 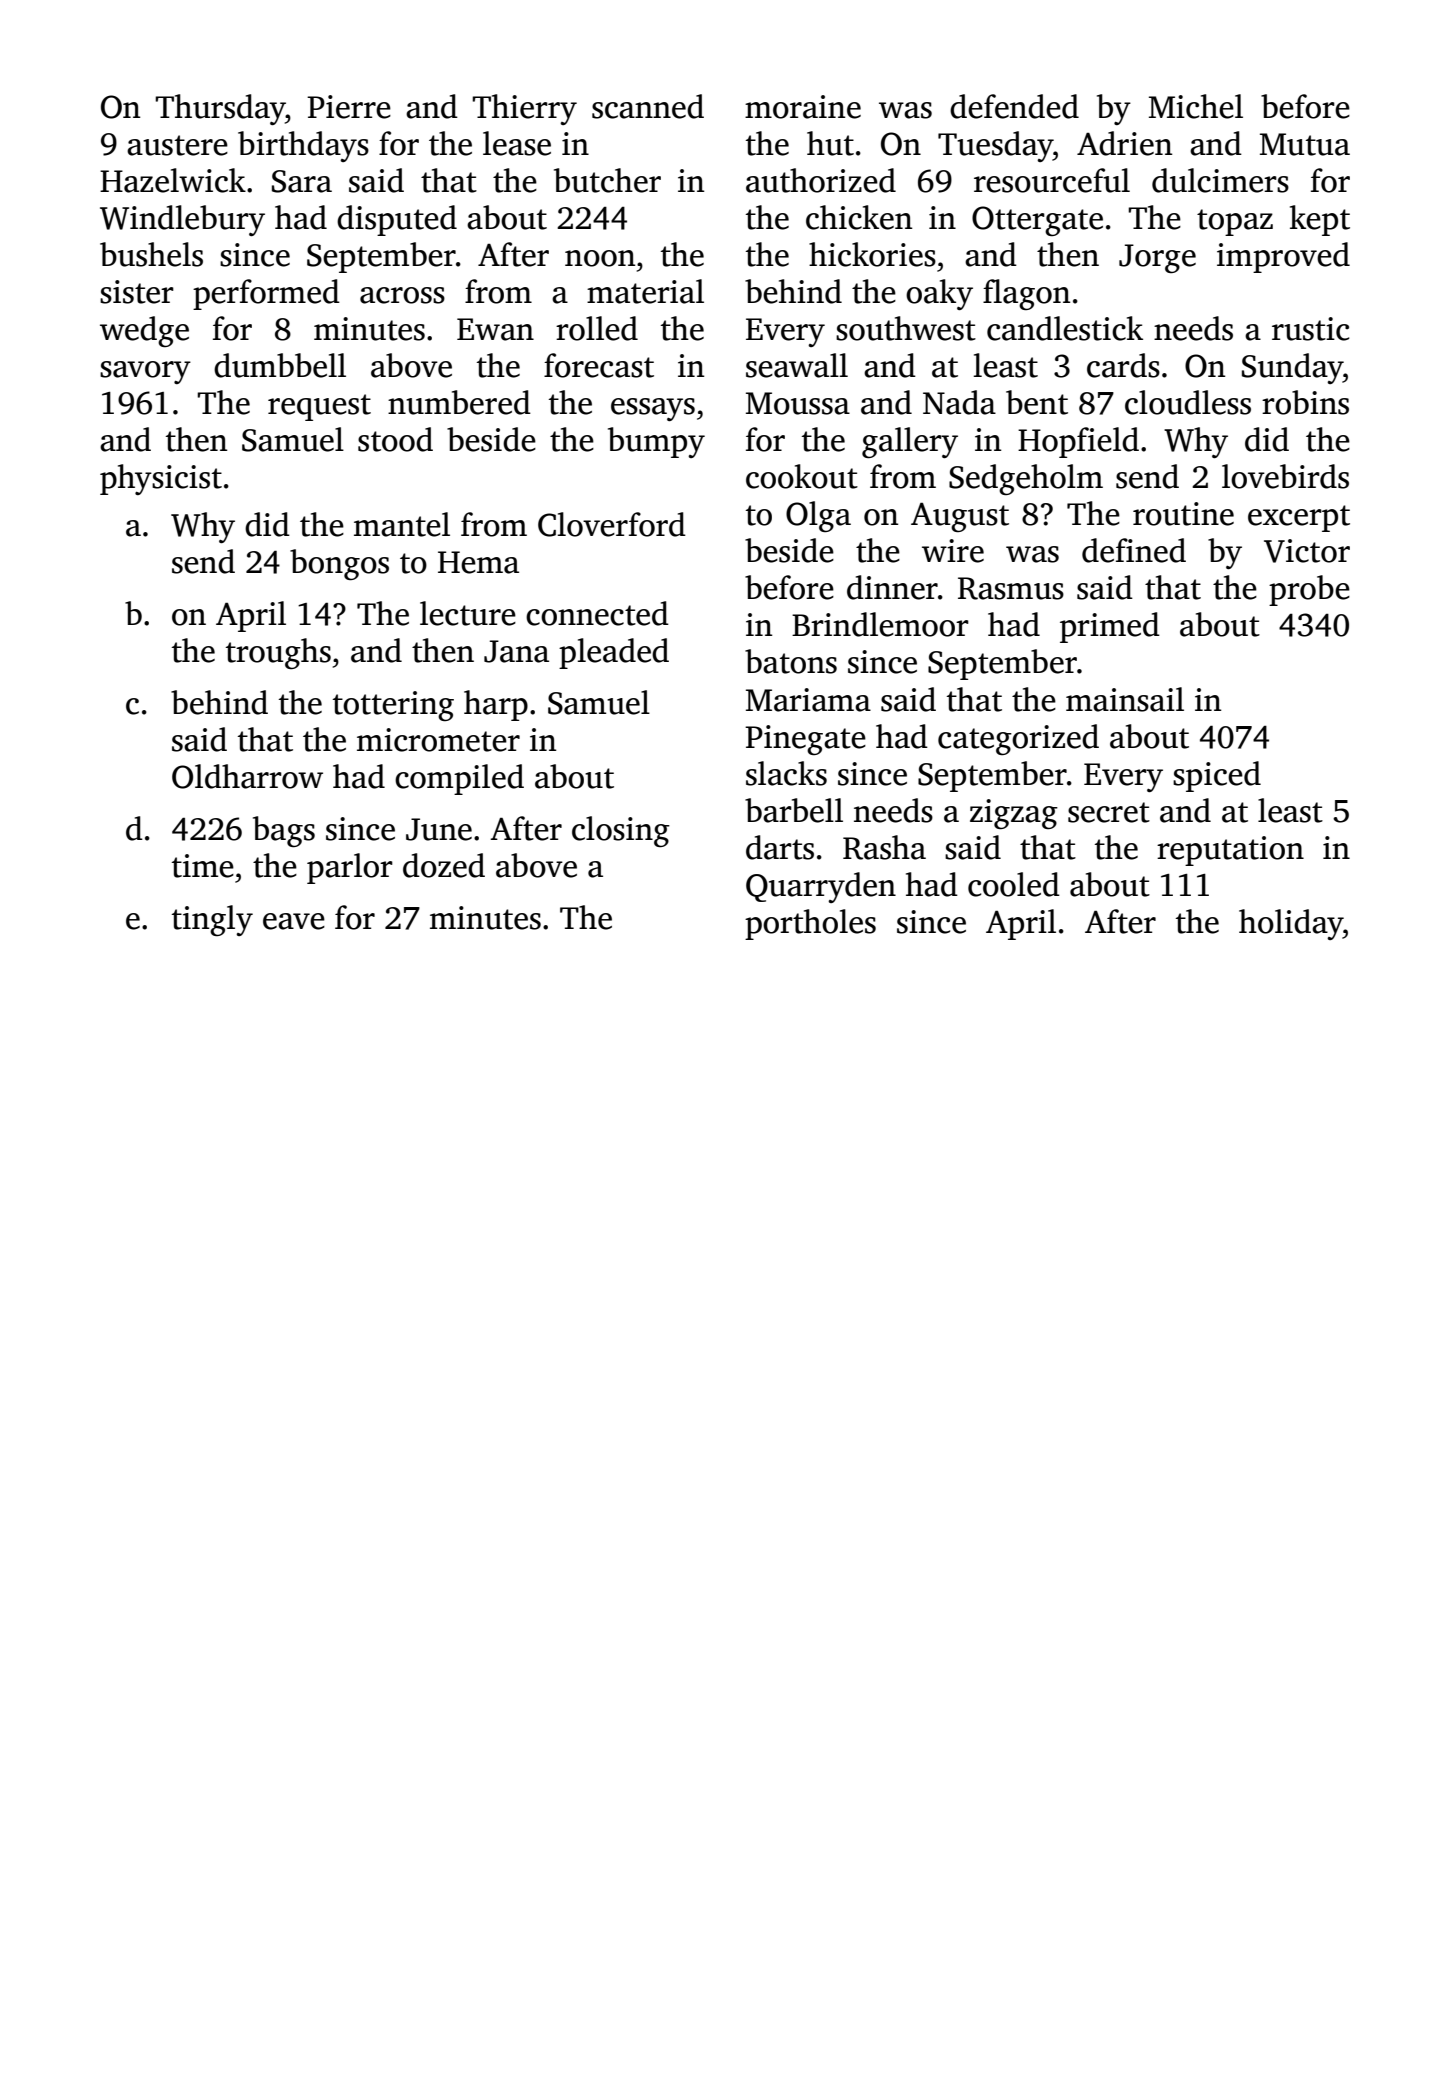 I want to click on Cloverford, so click(x=612, y=524).
